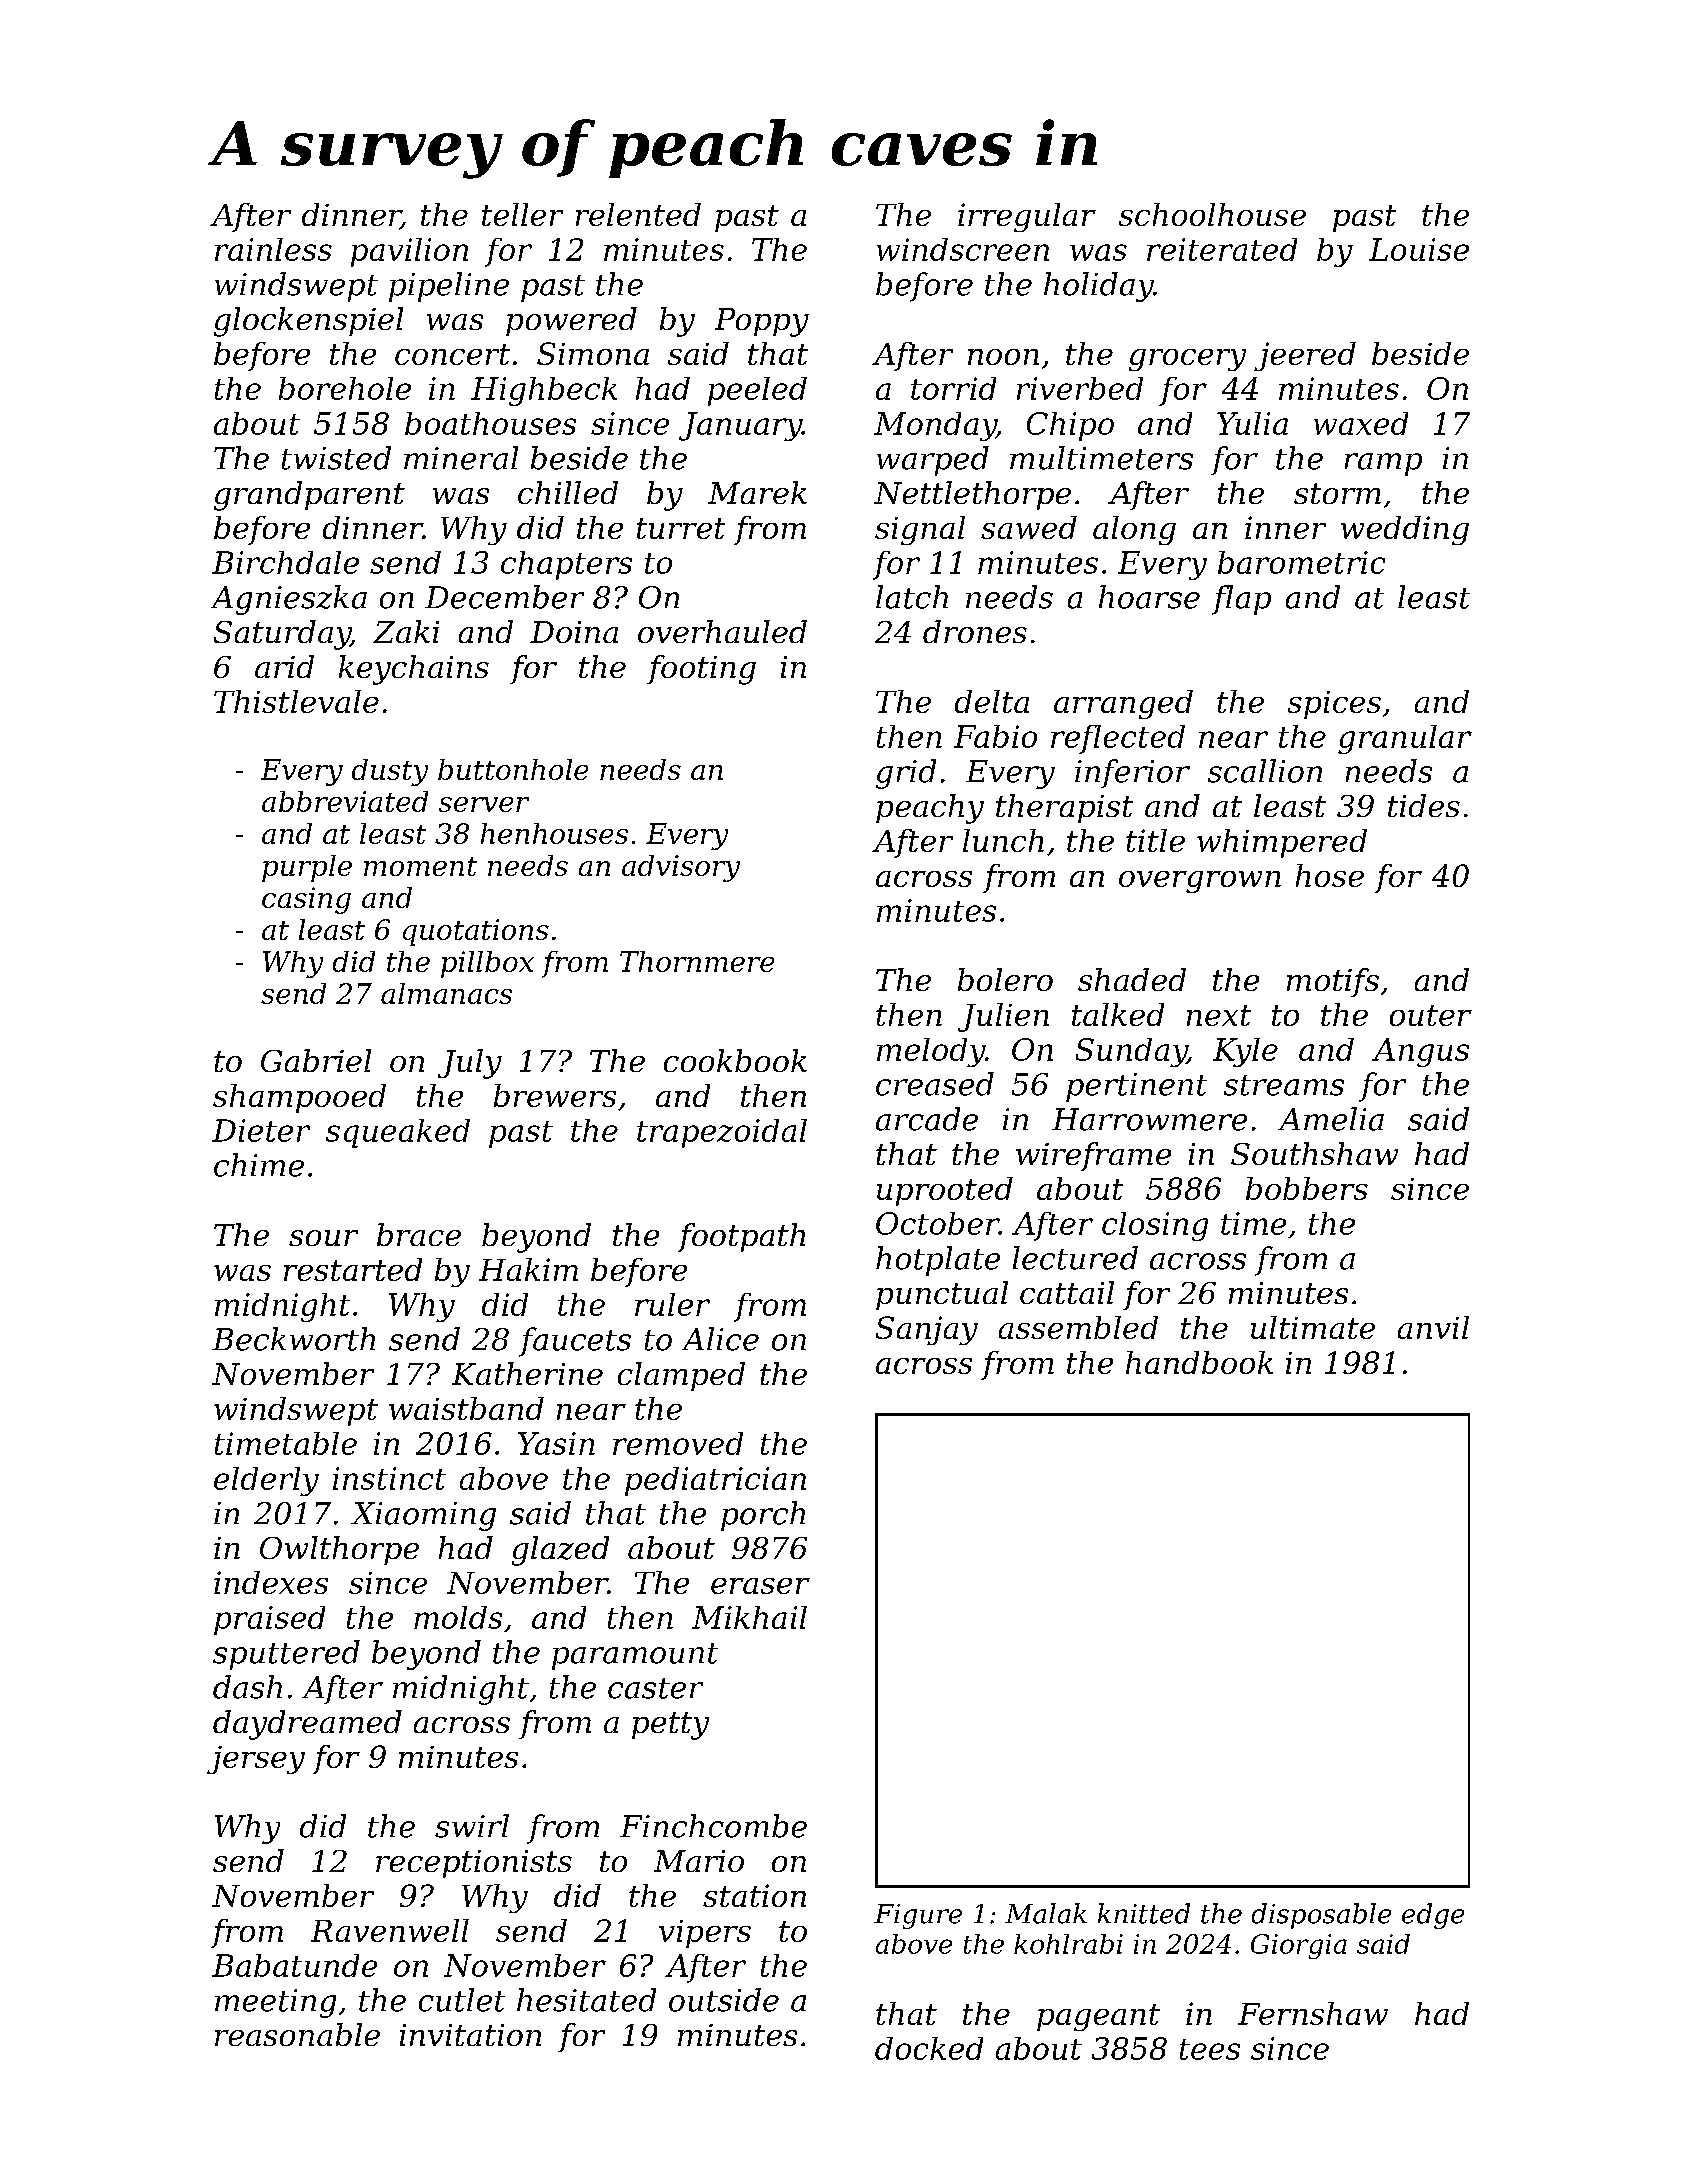  Describe the element at coordinates (1003, 357) in the screenshot. I see `noon` at that location.
